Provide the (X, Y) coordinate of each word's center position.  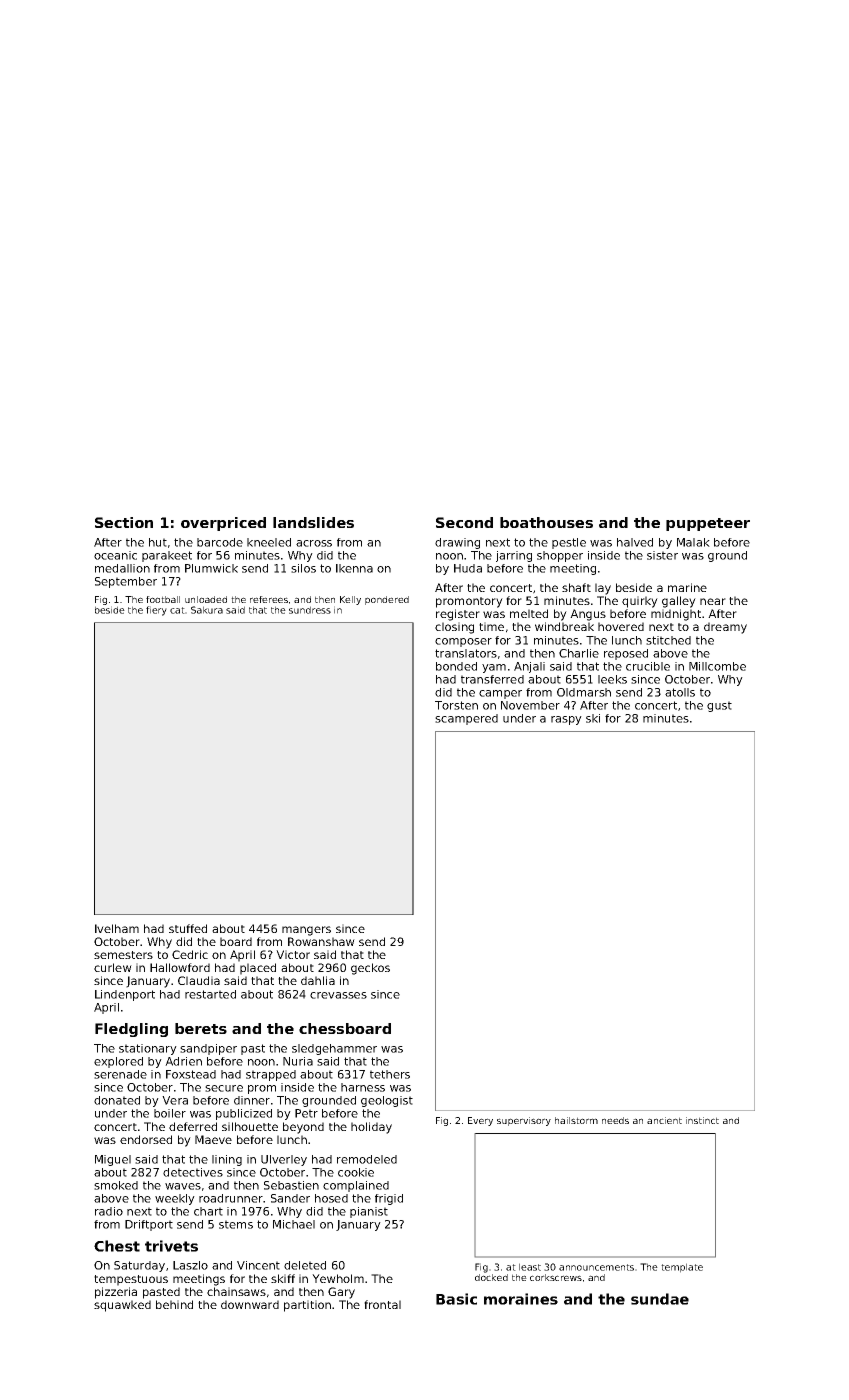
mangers (306, 931)
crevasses (338, 995)
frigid (389, 1199)
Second (464, 522)
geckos (370, 969)
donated (117, 1100)
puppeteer (708, 524)
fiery (156, 611)
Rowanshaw (321, 941)
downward (250, 1304)
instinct (702, 1120)
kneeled (269, 542)
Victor (293, 954)
